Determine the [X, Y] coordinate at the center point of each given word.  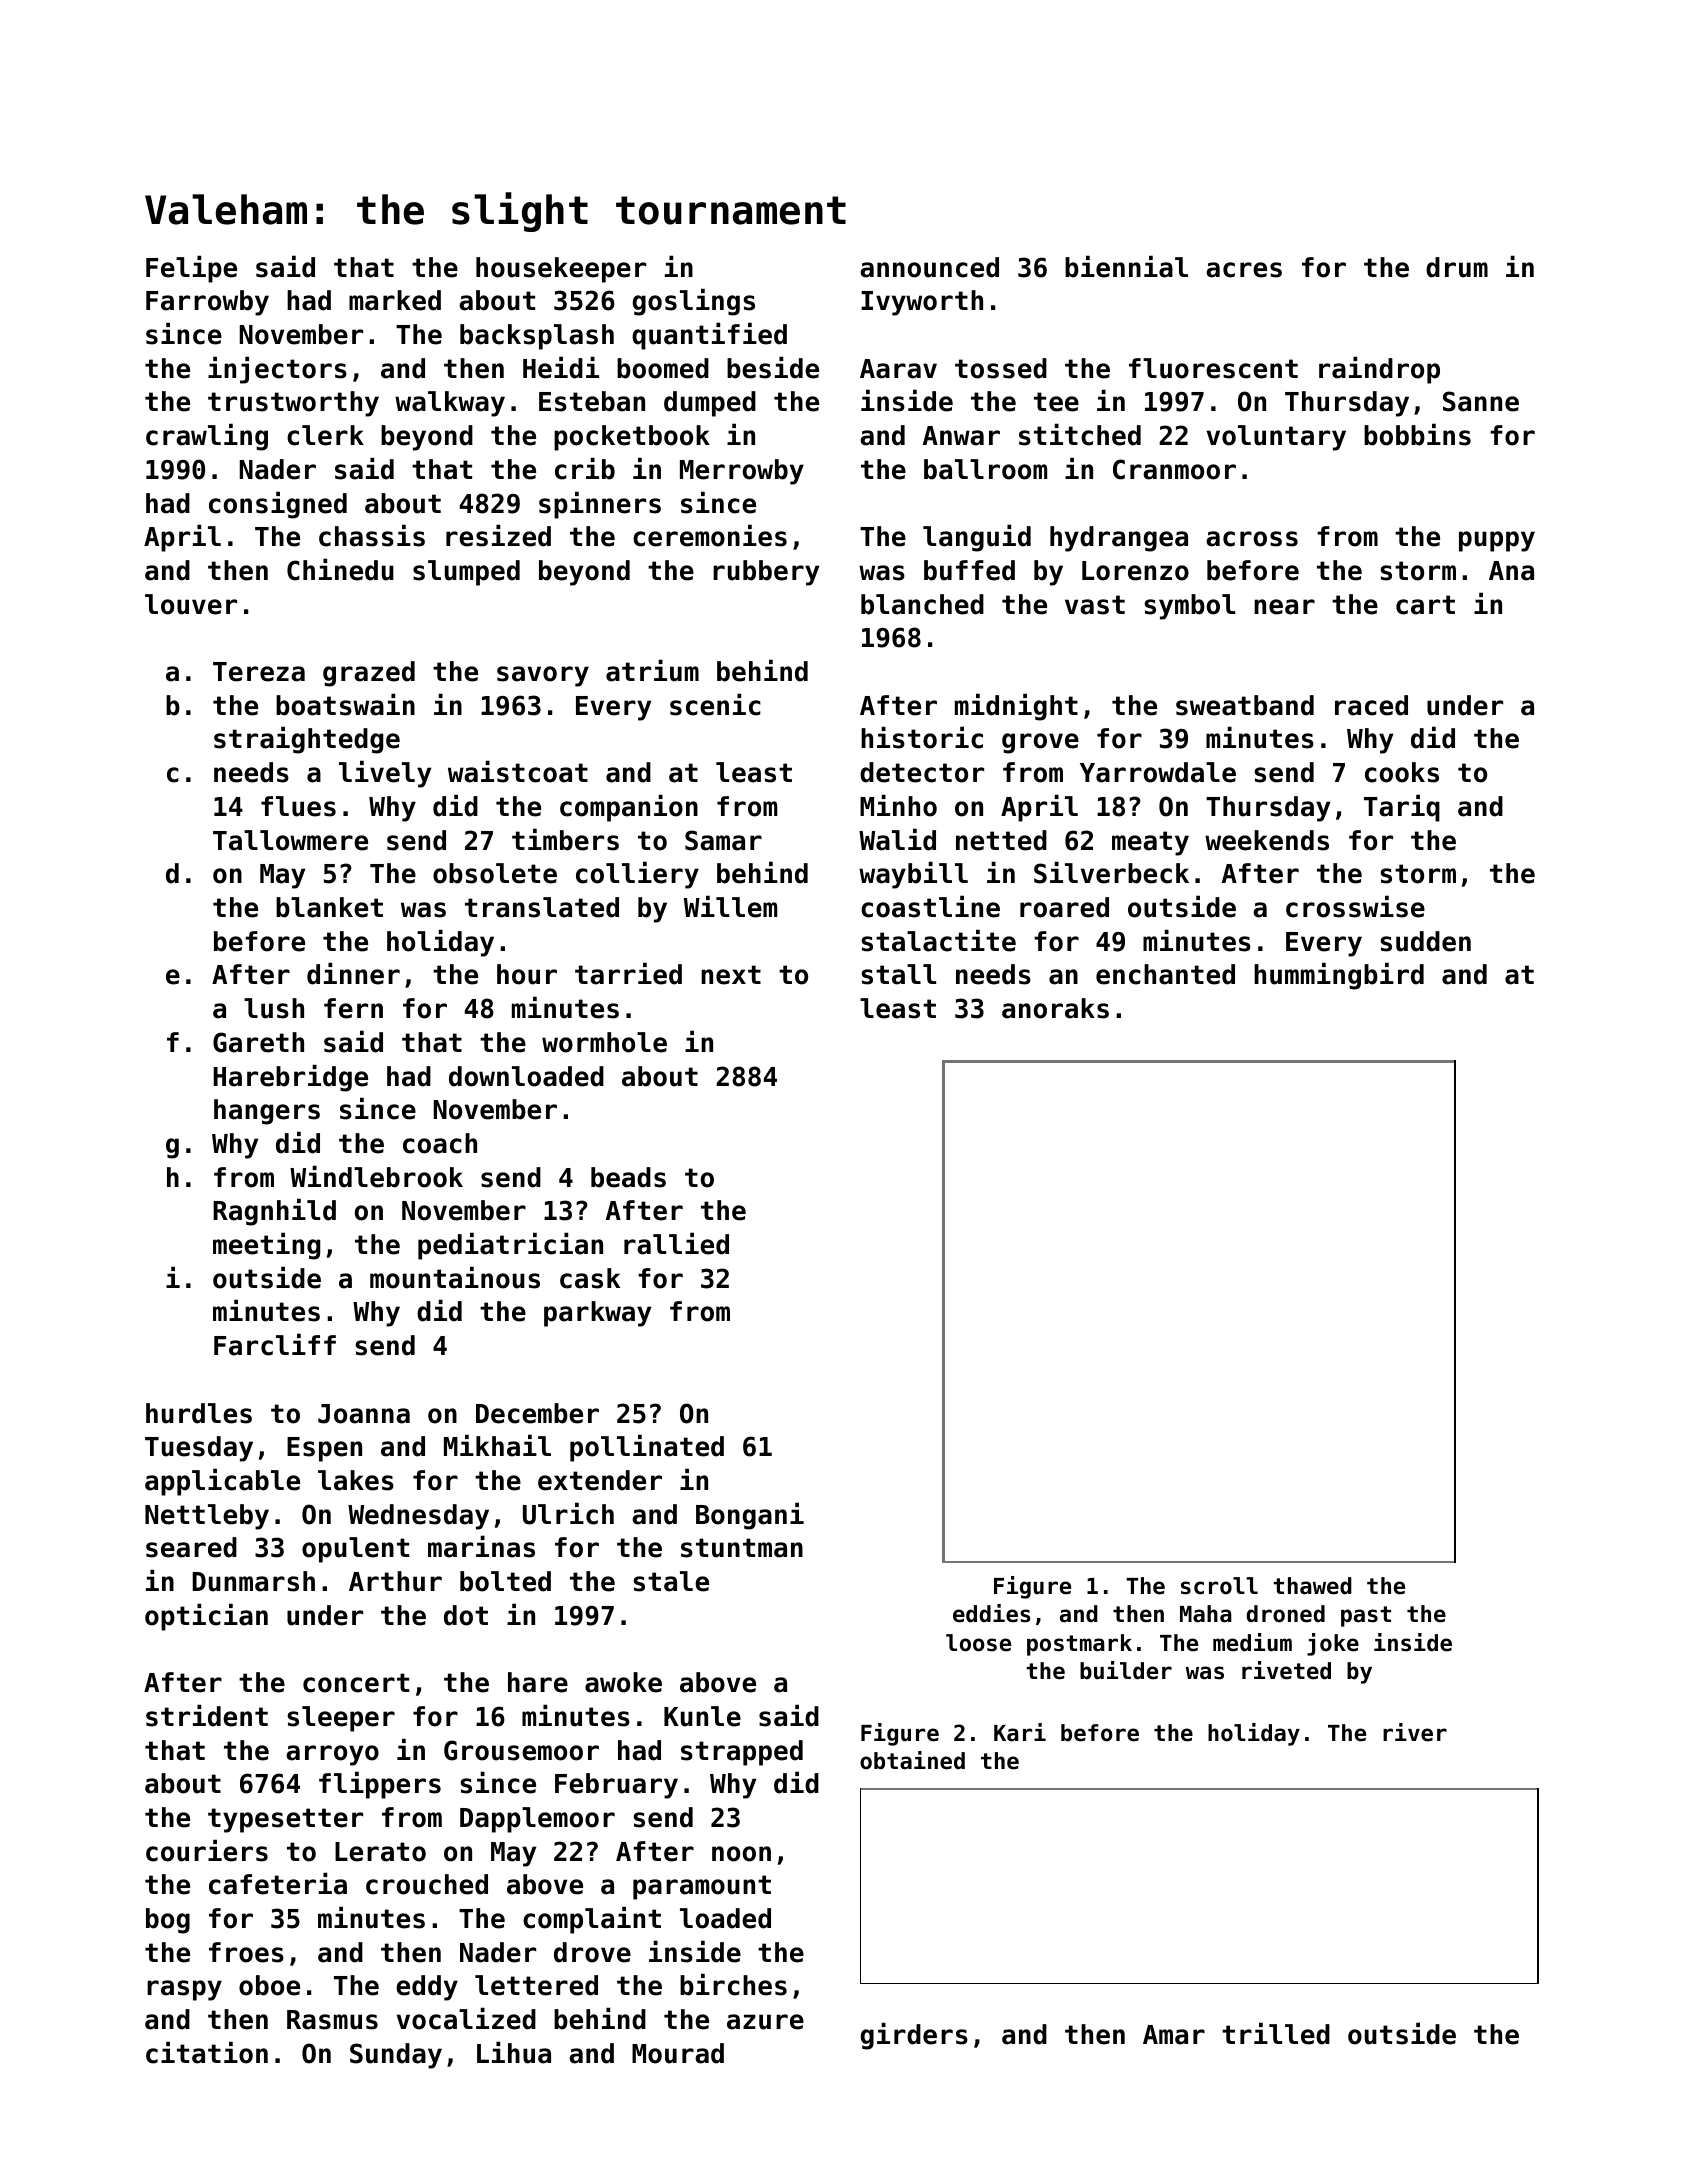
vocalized [466, 2018]
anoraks [1055, 1008]
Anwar [961, 436]
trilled [1276, 2033]
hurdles [199, 1413]
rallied [676, 1243]
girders [914, 2036]
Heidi [561, 367]
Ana [1511, 571]
